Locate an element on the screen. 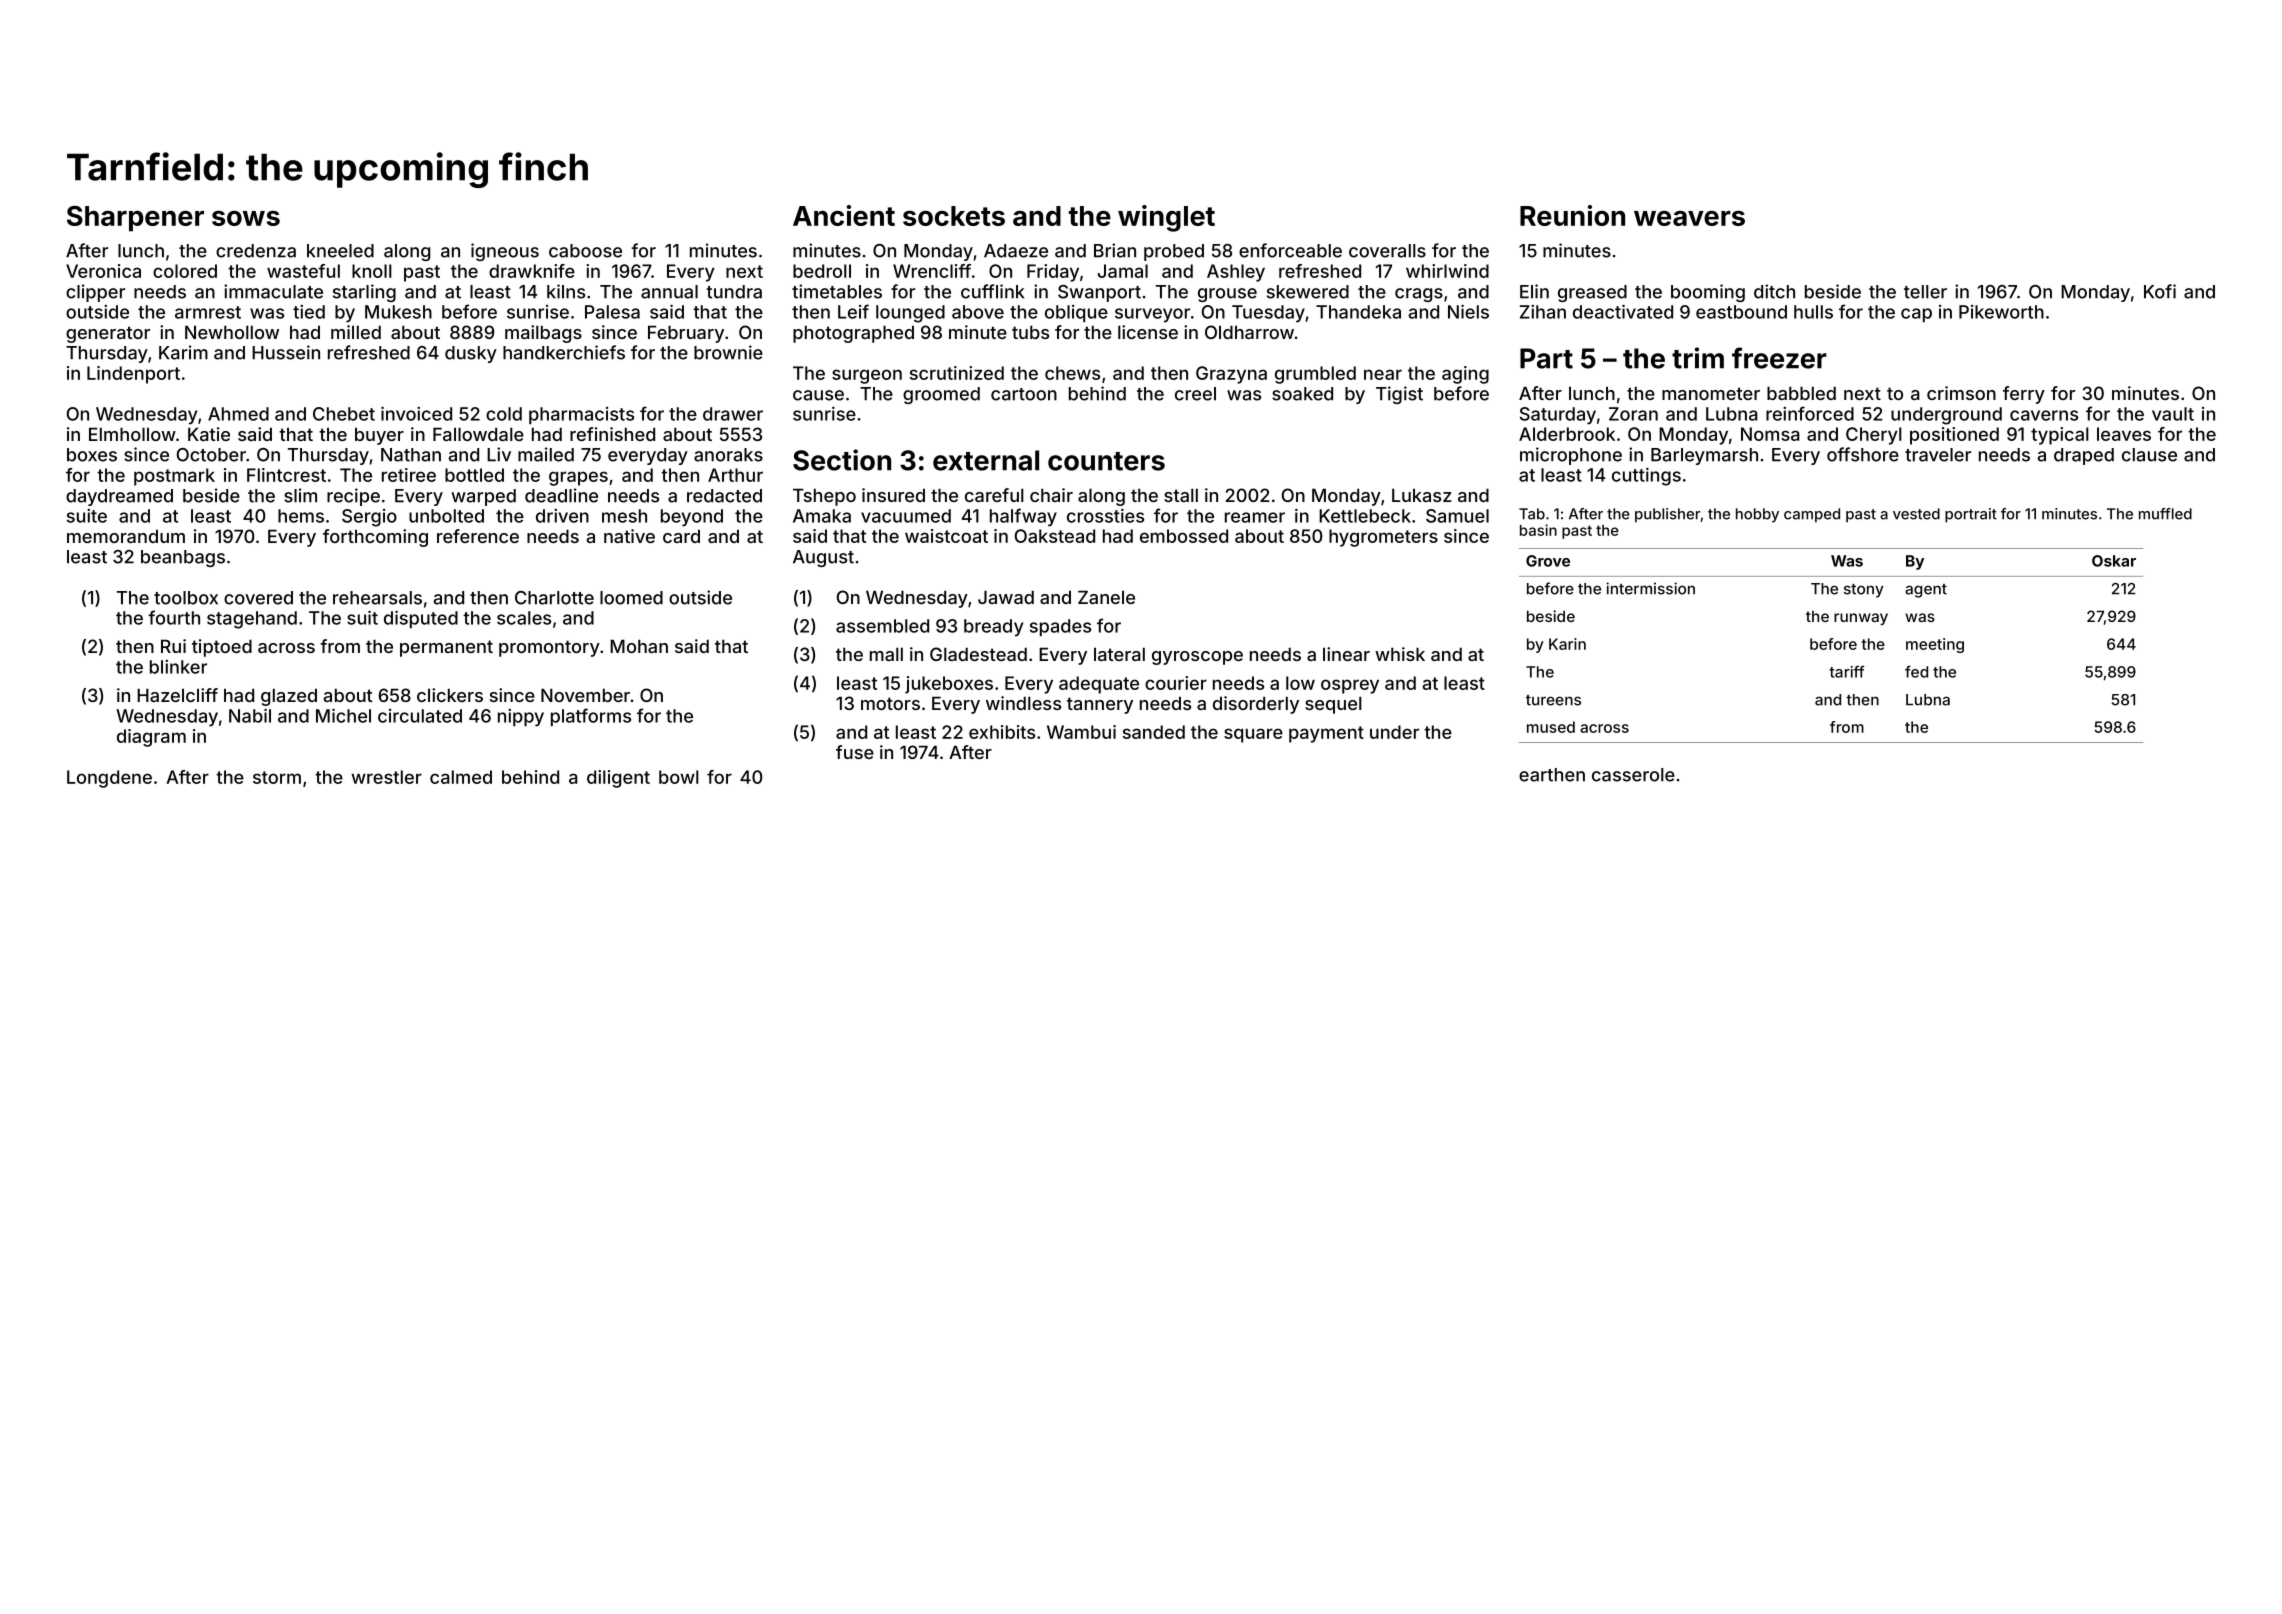 Image resolution: width=2282 pixels, height=1614 pixels. winglet is located at coordinates (1166, 218).
